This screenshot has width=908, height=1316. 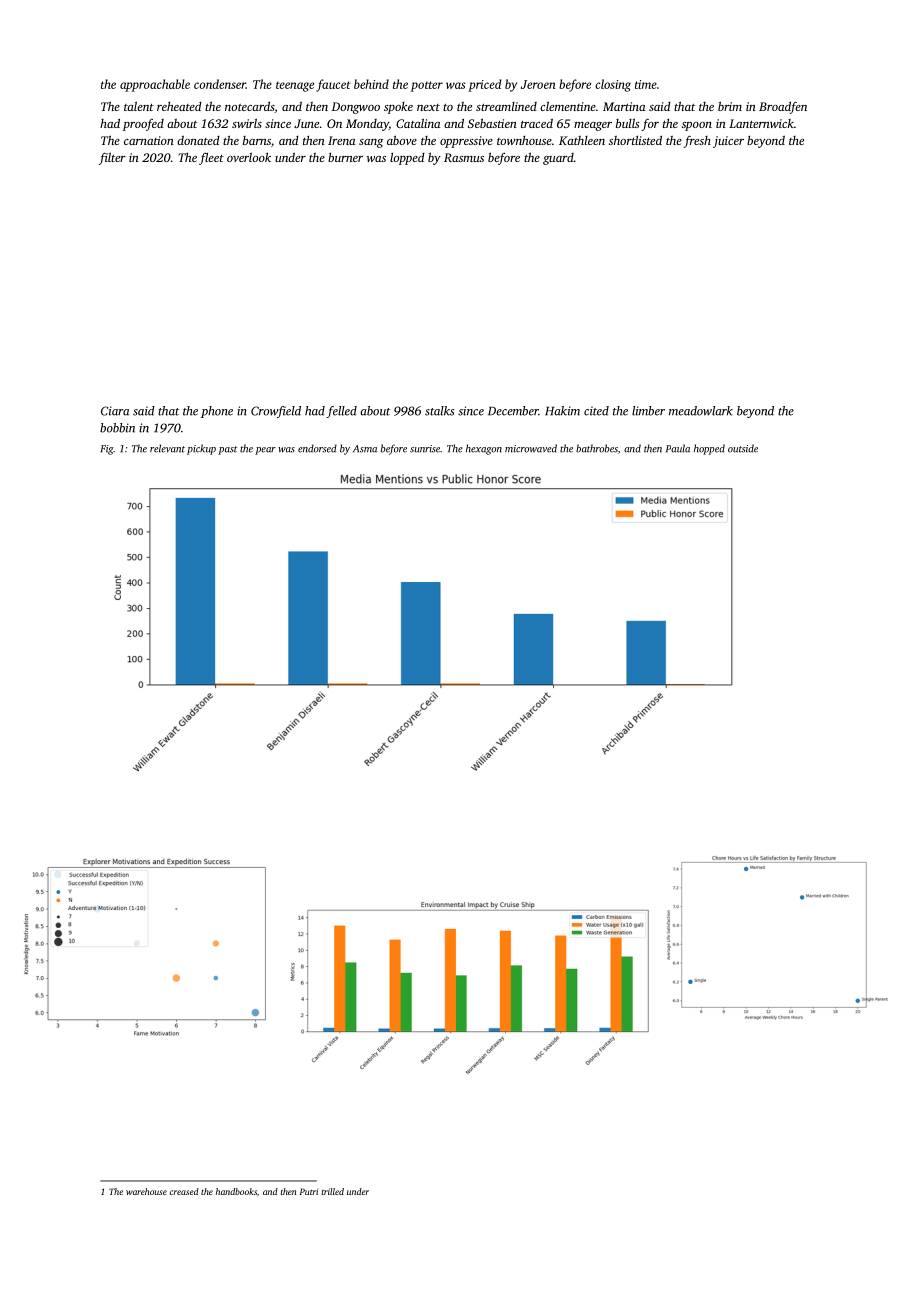 What do you see at coordinates (146, 1191) in the screenshot?
I see `warehouse` at bounding box center [146, 1191].
